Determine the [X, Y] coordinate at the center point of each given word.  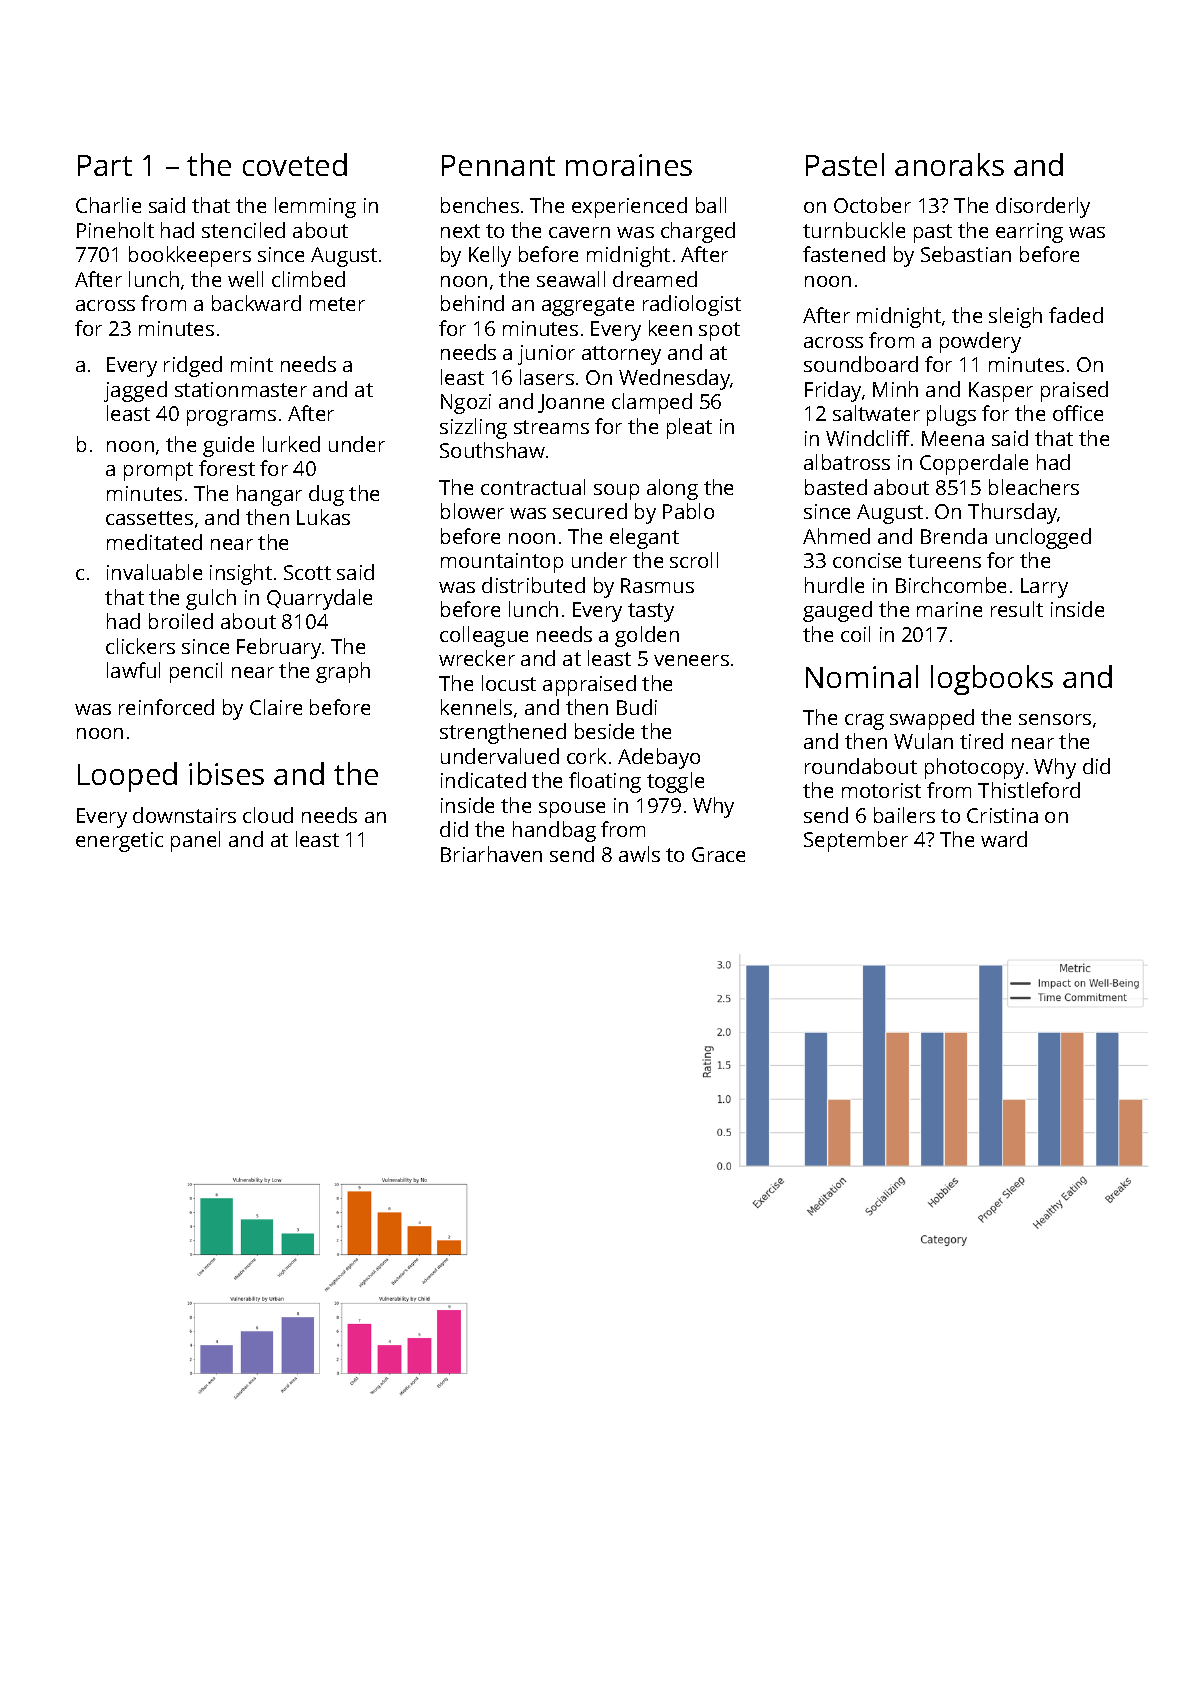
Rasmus [657, 585]
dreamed [655, 279]
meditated [154, 542]
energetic [119, 842]
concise [867, 560]
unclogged [1043, 538]
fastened [844, 254]
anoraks [949, 164]
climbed [308, 279]
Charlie [108, 205]
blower [472, 511]
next [460, 231]
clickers [140, 646]
